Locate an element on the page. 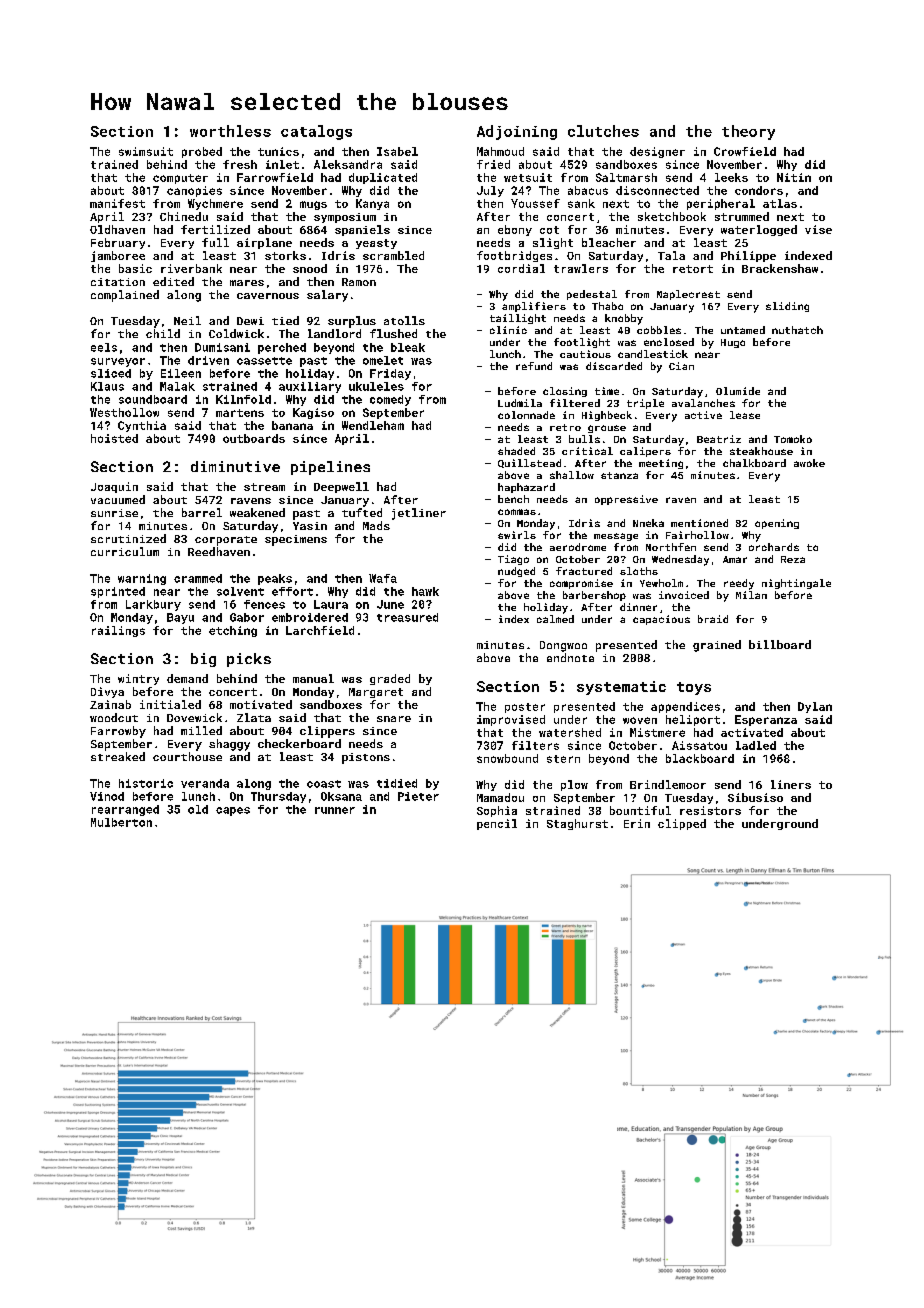  clutches is located at coordinates (603, 131).
